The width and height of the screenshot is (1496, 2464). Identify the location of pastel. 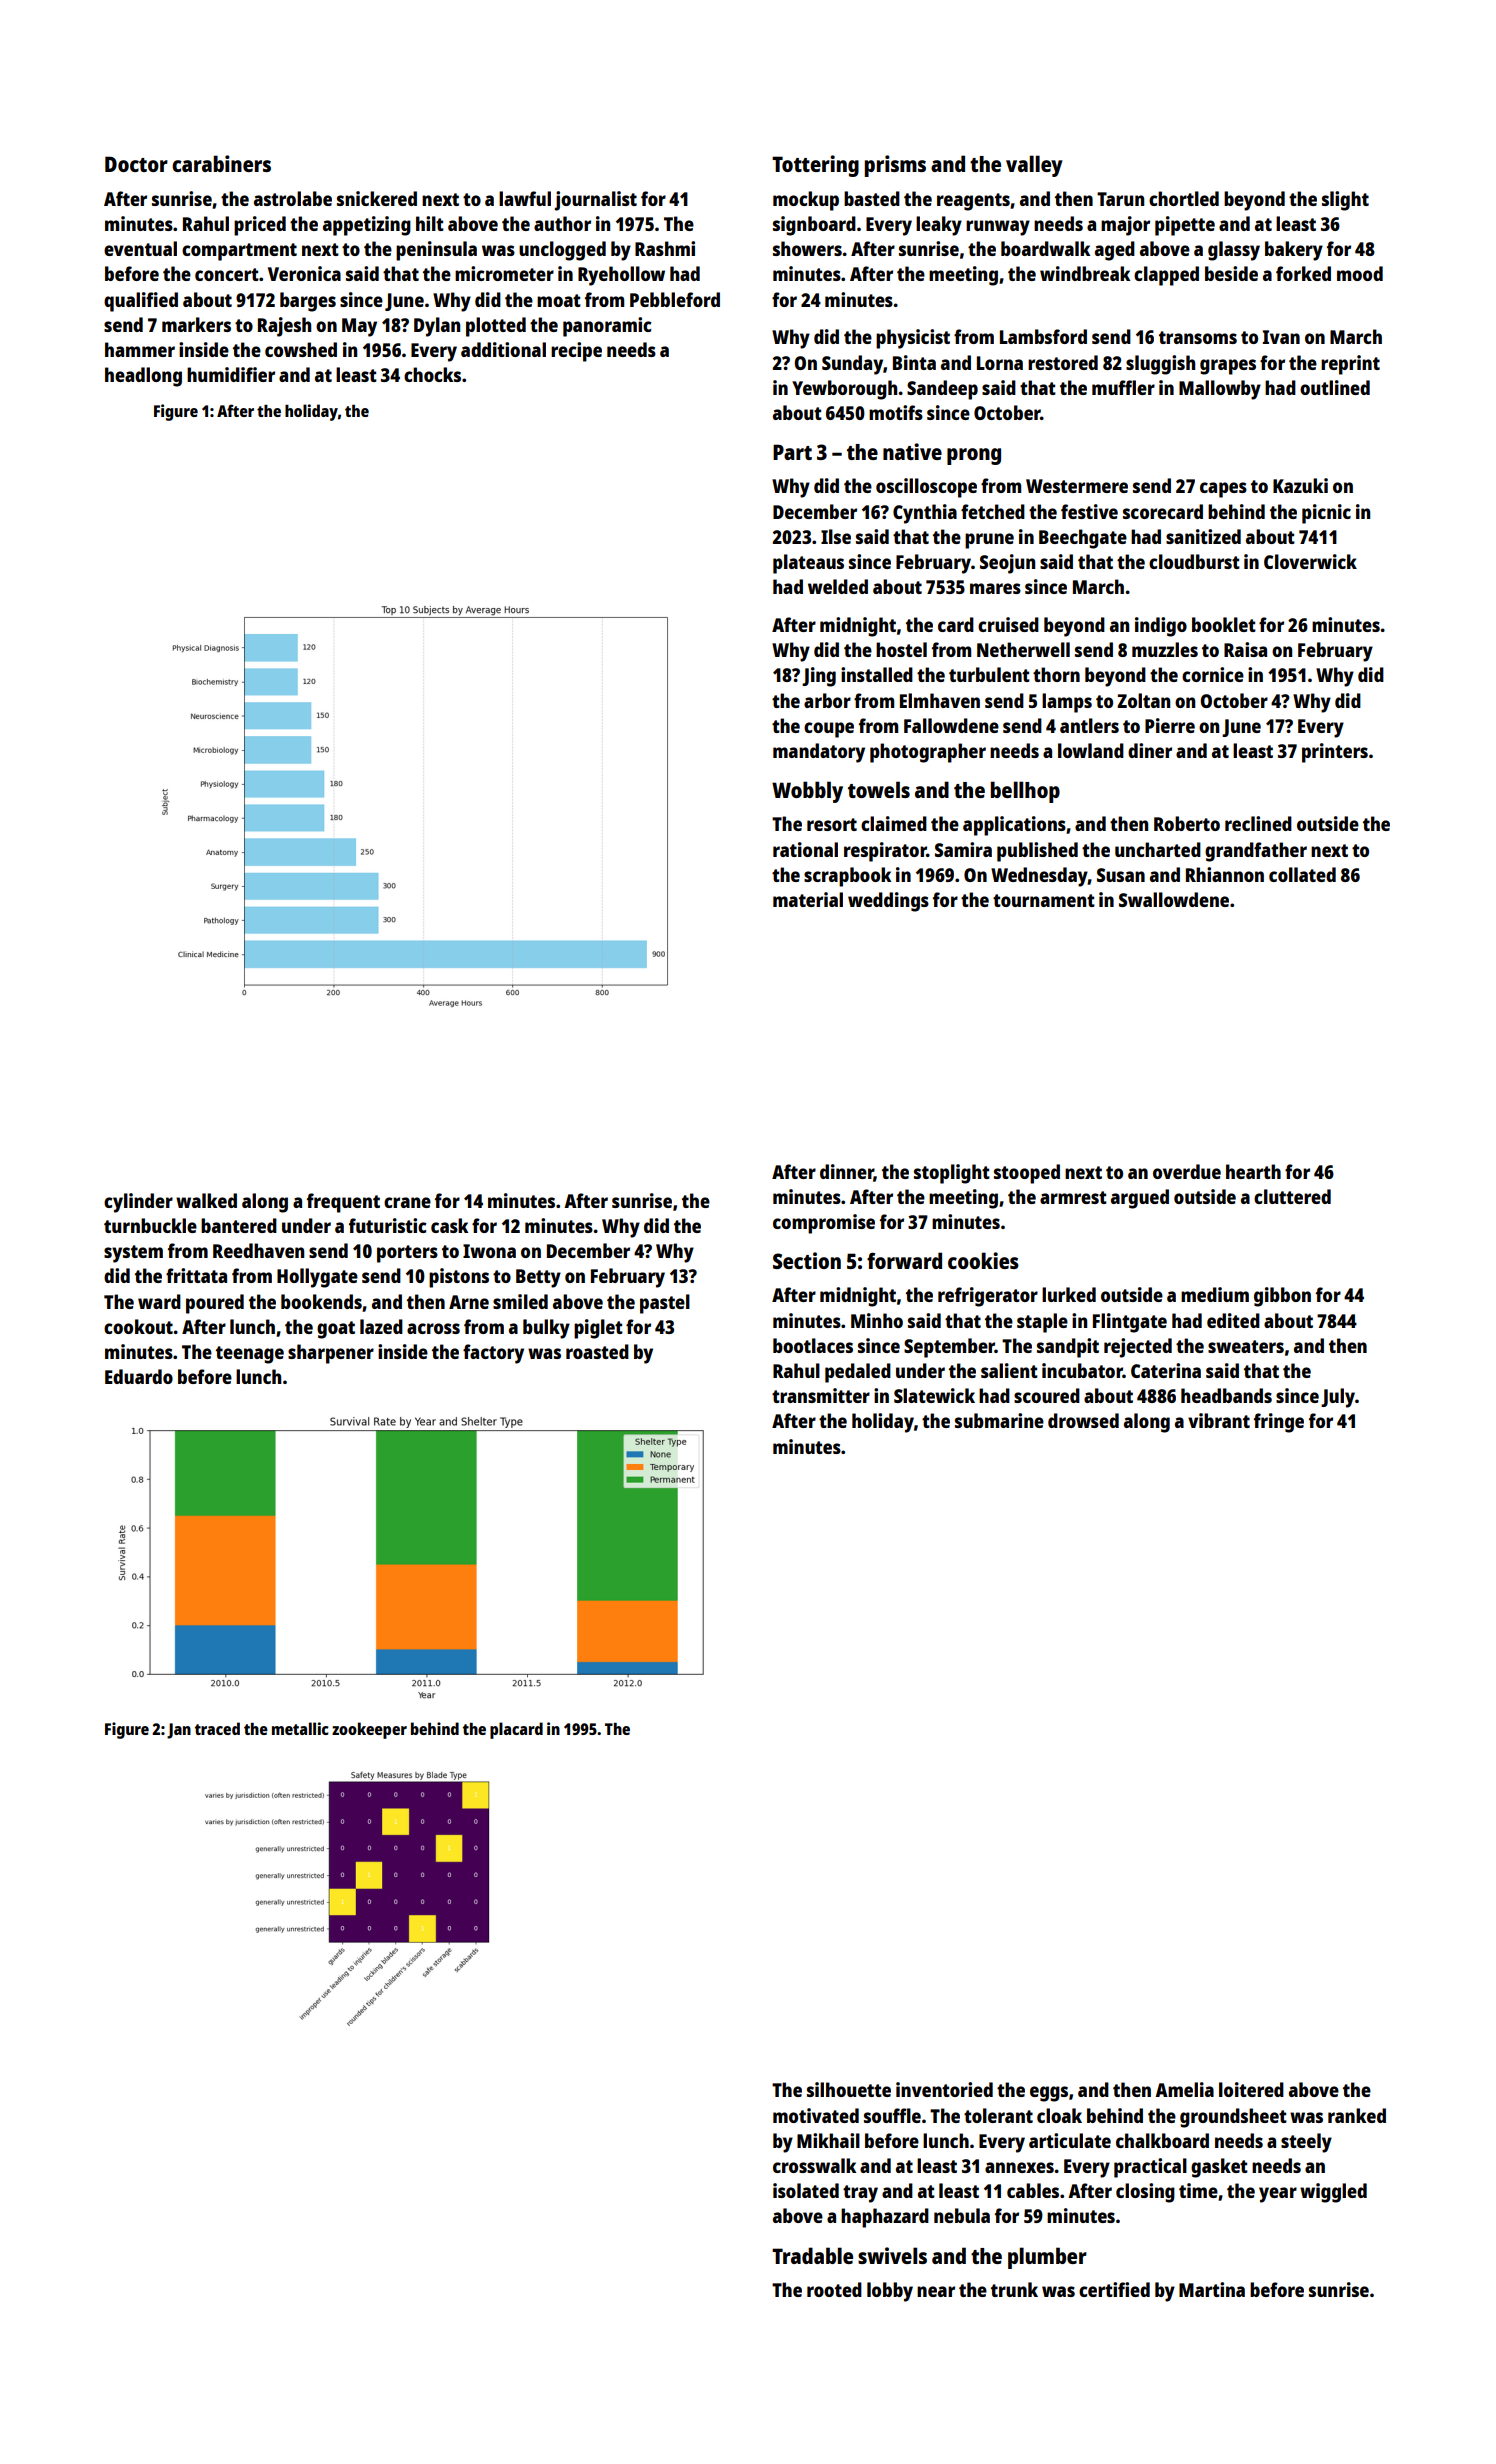
(665, 1304).
